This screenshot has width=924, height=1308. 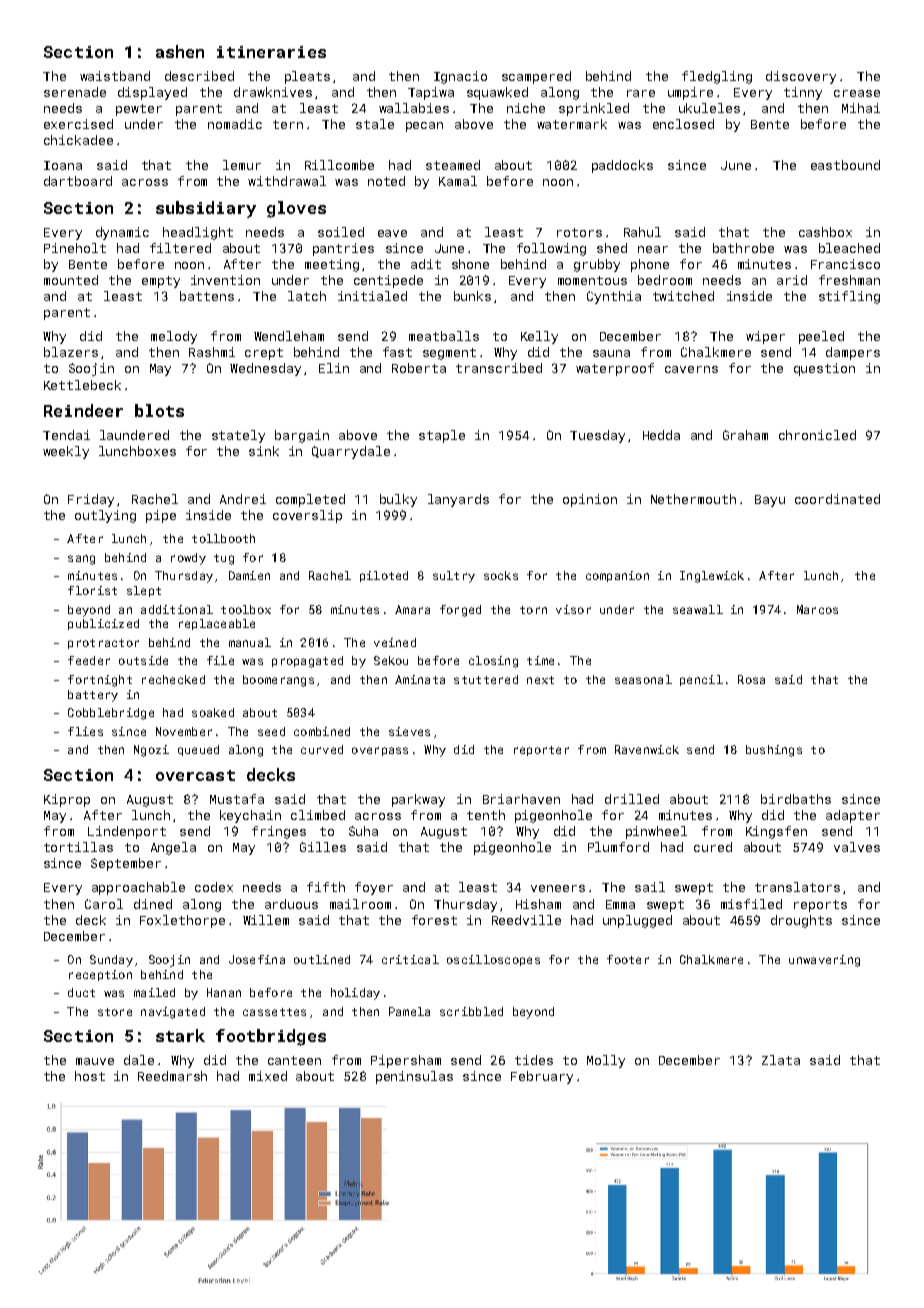 I want to click on Ioana, so click(x=63, y=165).
